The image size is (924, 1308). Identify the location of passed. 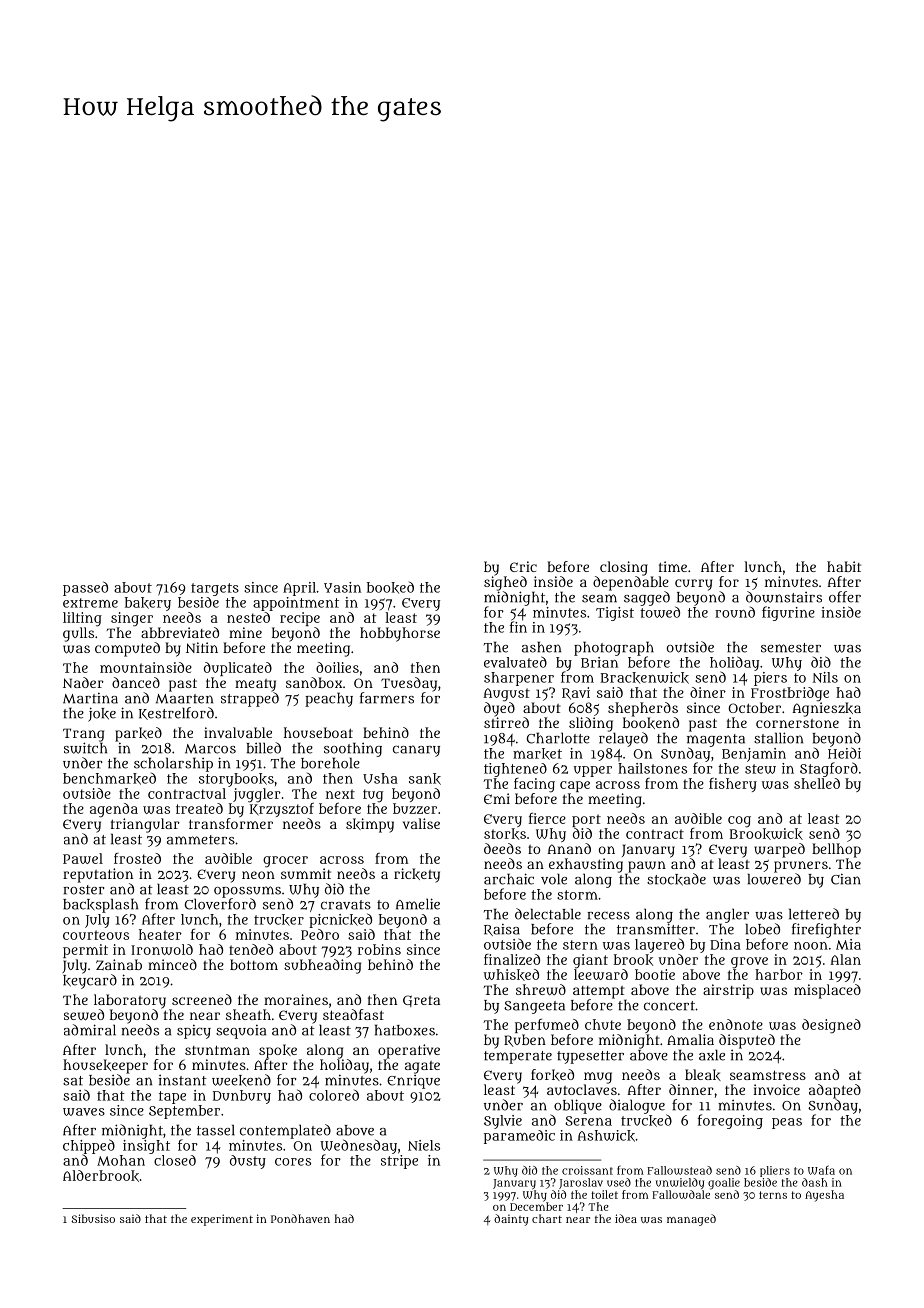
(85, 588).
